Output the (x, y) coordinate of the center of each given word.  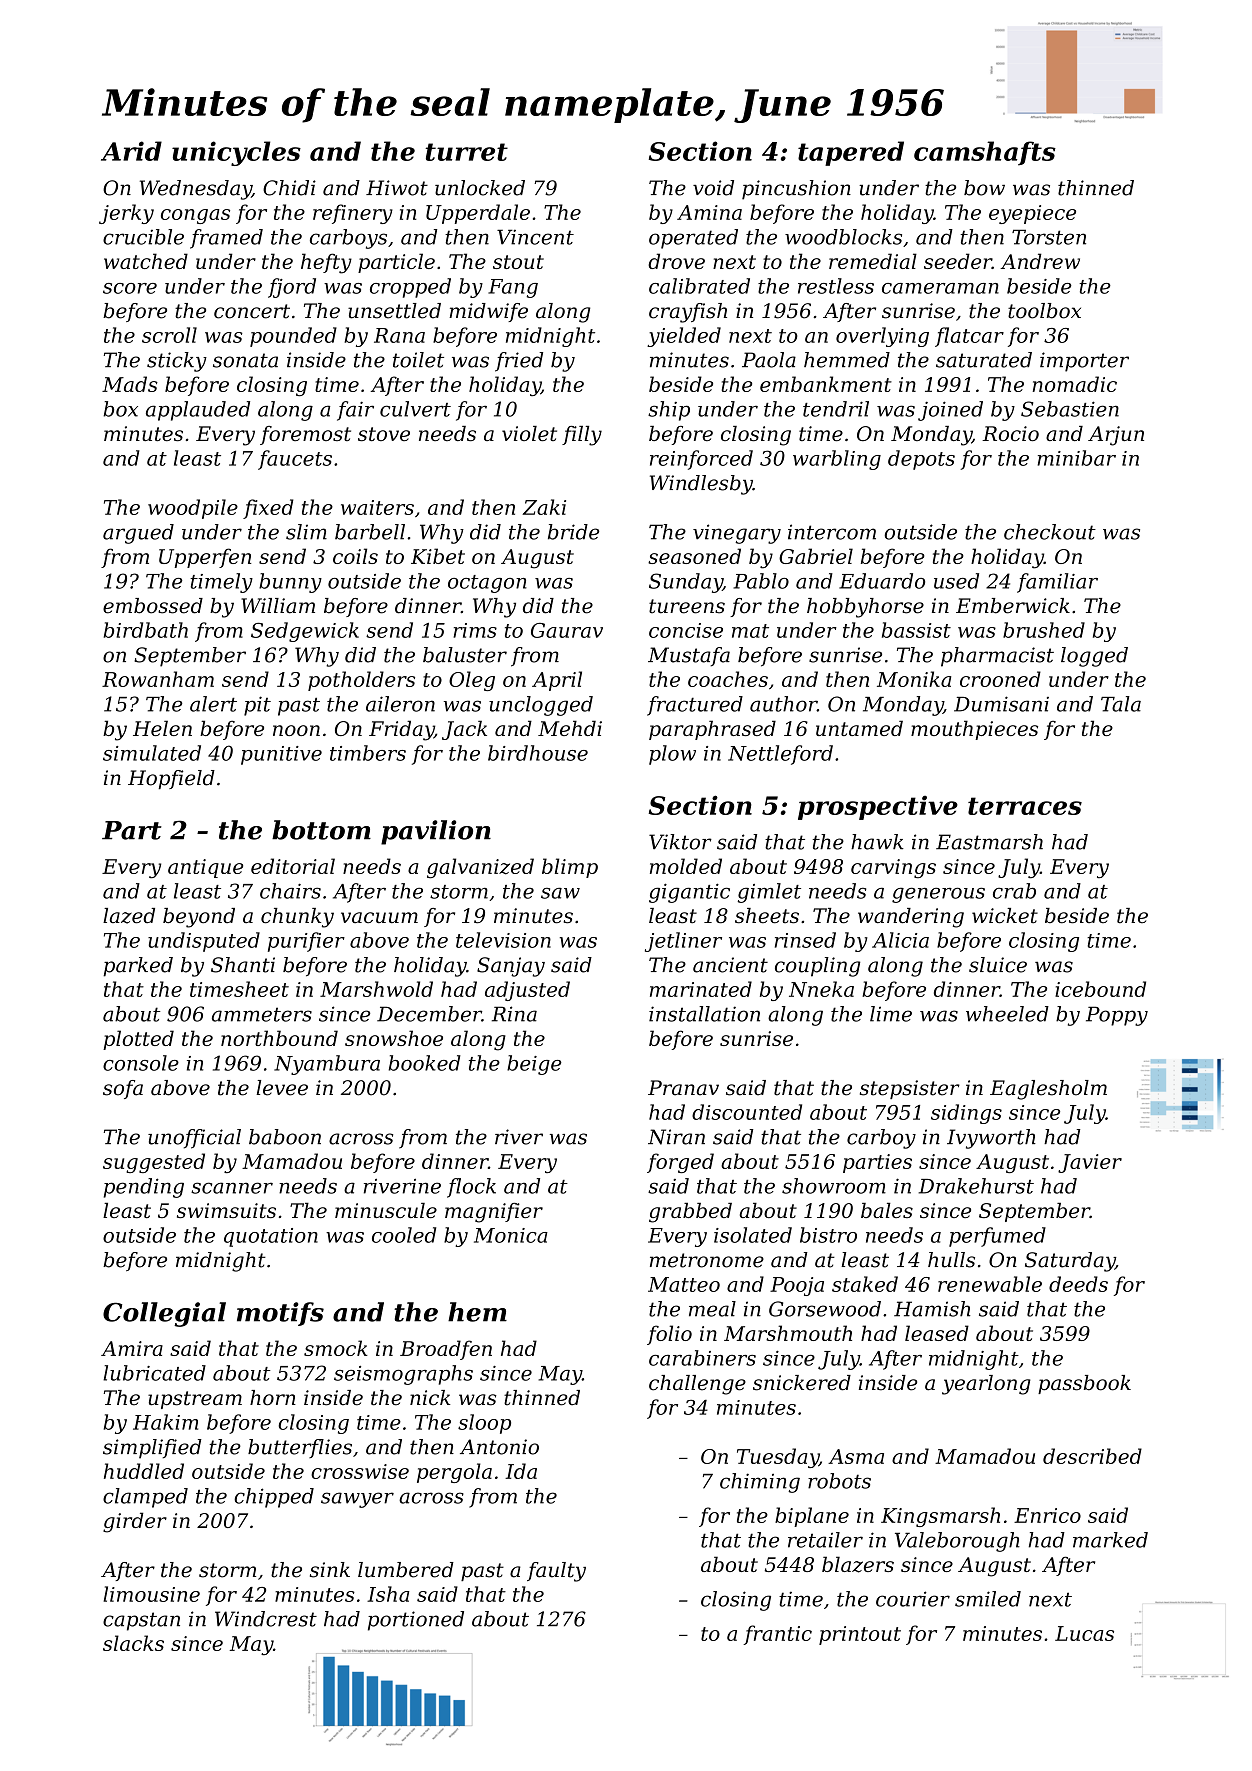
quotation (271, 1237)
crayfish (688, 313)
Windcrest (266, 1619)
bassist (916, 630)
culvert (415, 409)
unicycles (236, 153)
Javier (1090, 1163)
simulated (152, 753)
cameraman (940, 288)
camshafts (985, 153)
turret (466, 152)
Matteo (684, 1284)
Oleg (472, 681)
